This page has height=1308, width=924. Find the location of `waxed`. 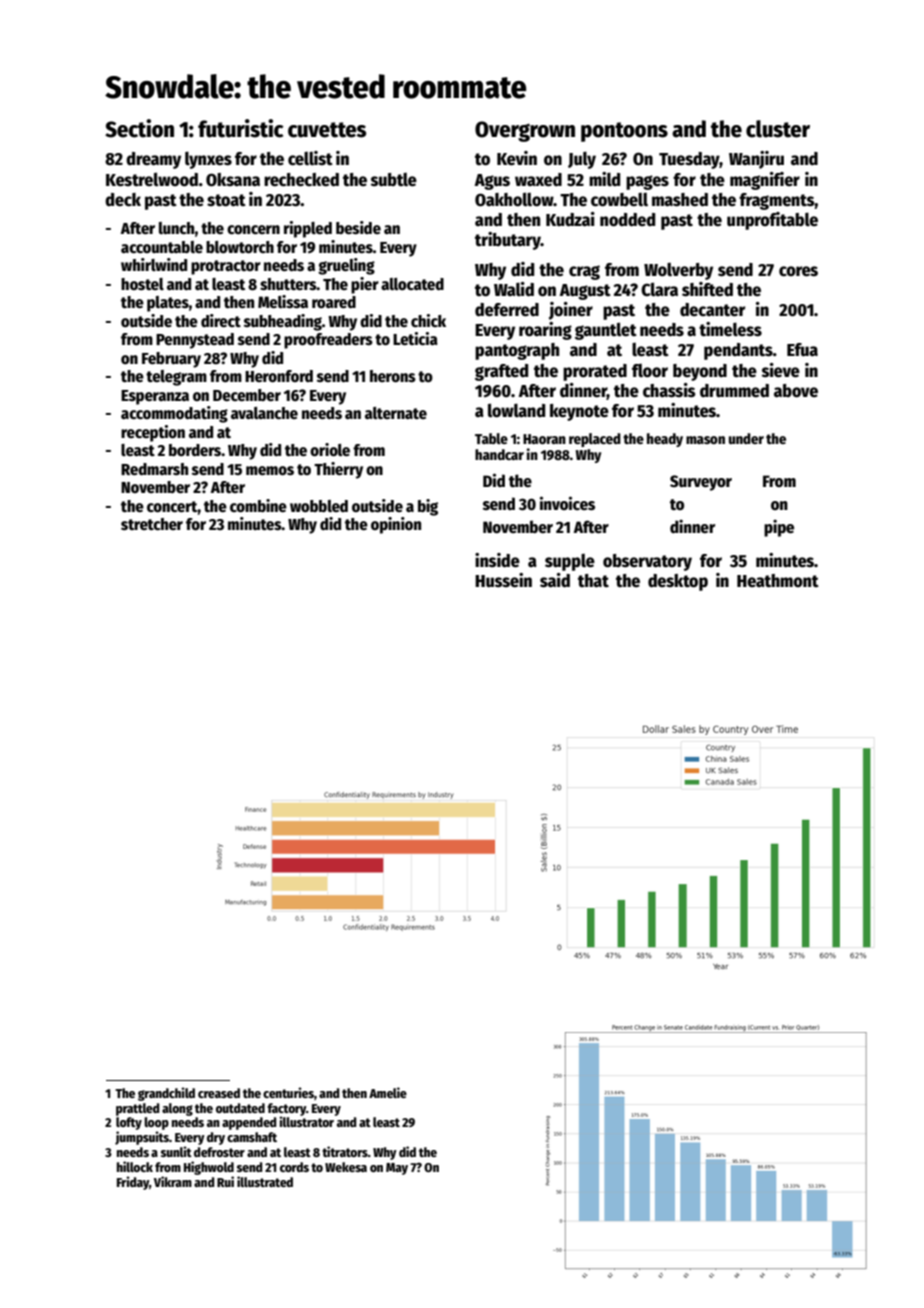

waxed is located at coordinates (538, 180).
